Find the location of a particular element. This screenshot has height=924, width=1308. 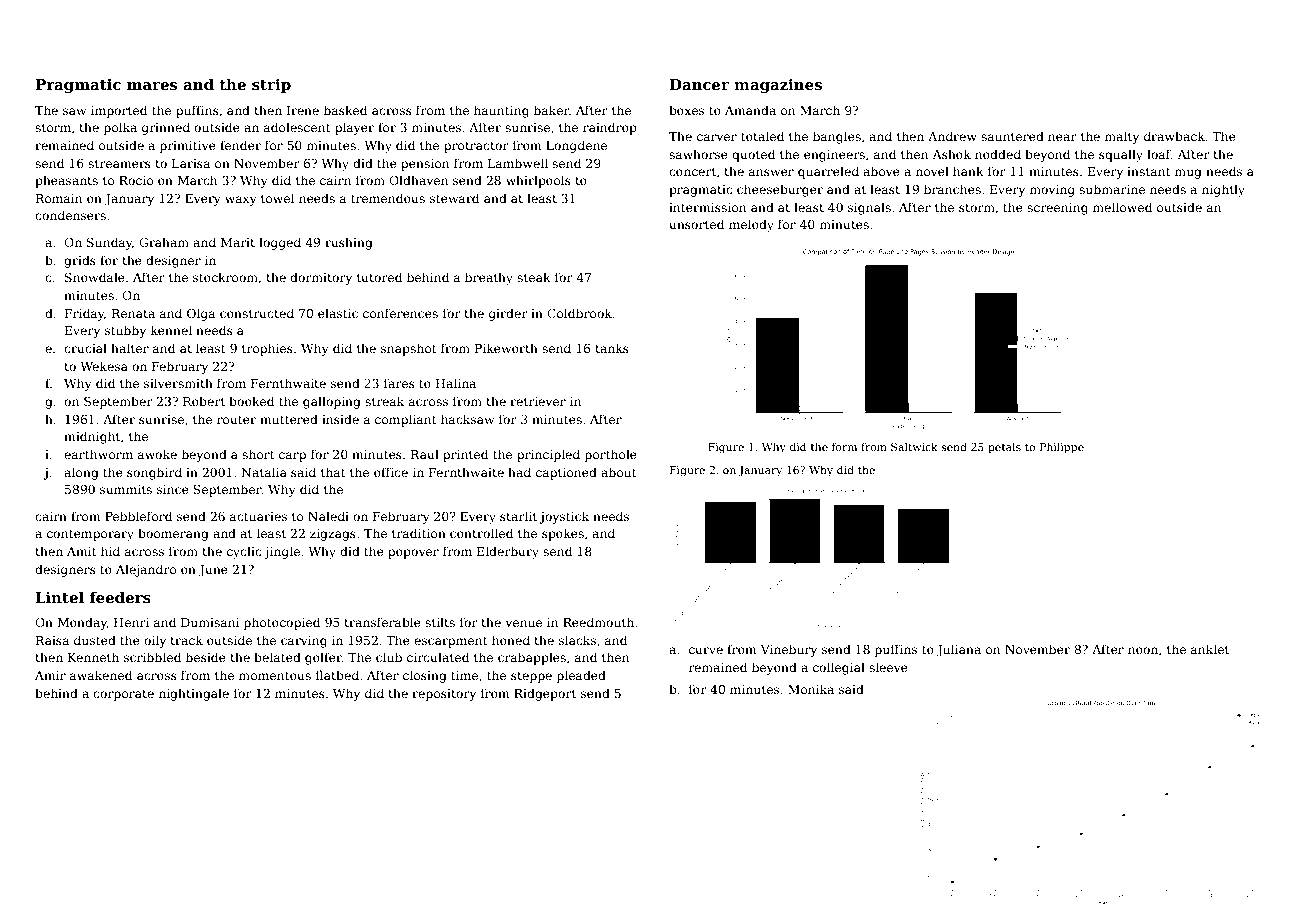

raindrop is located at coordinates (610, 128).
